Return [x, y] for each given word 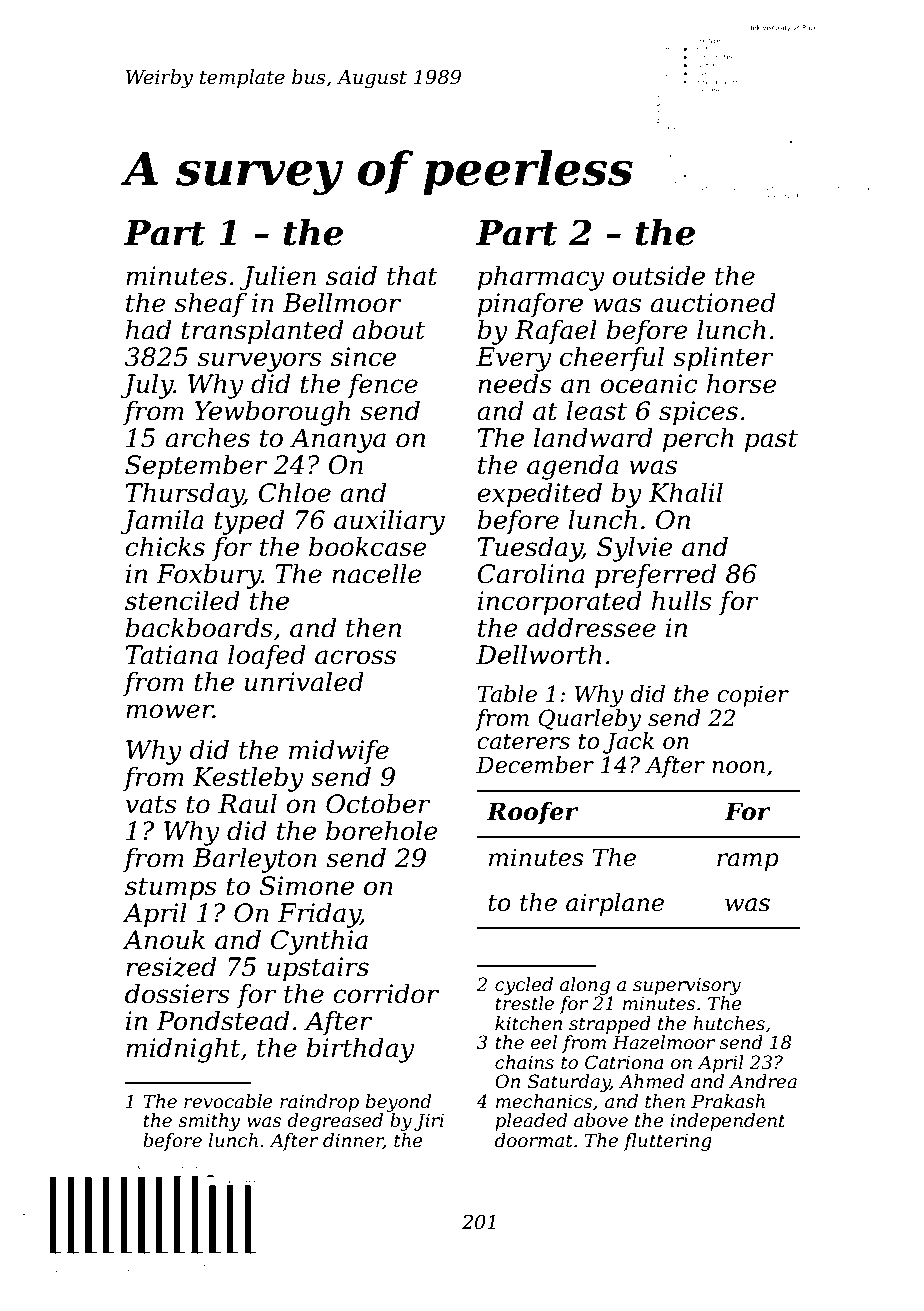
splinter [723, 359]
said [351, 275]
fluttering [667, 1142]
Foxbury [209, 576]
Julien [277, 278]
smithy [209, 1122]
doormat [534, 1140]
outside [659, 275]
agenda [573, 467]
